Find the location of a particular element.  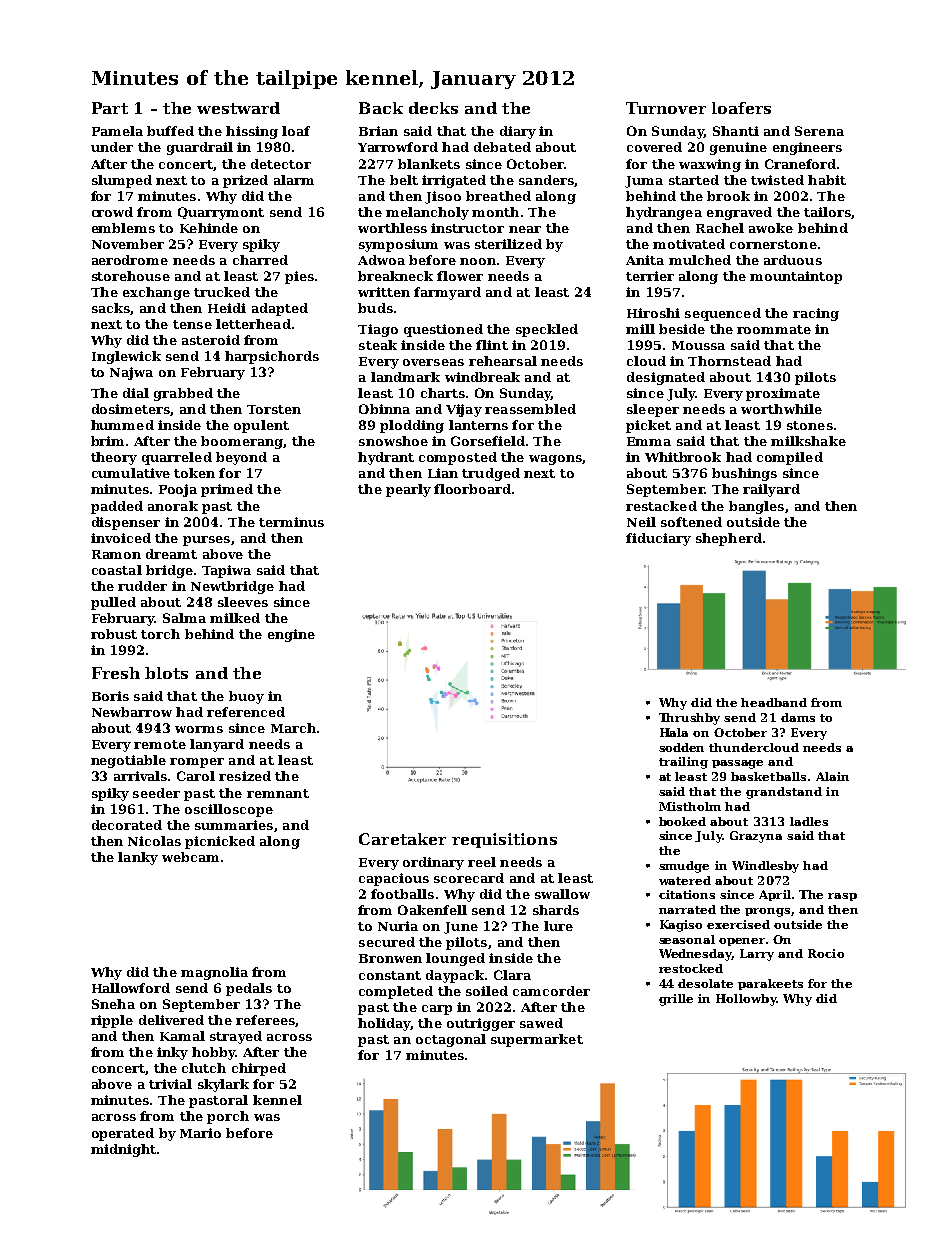

resized is located at coordinates (245, 776).
